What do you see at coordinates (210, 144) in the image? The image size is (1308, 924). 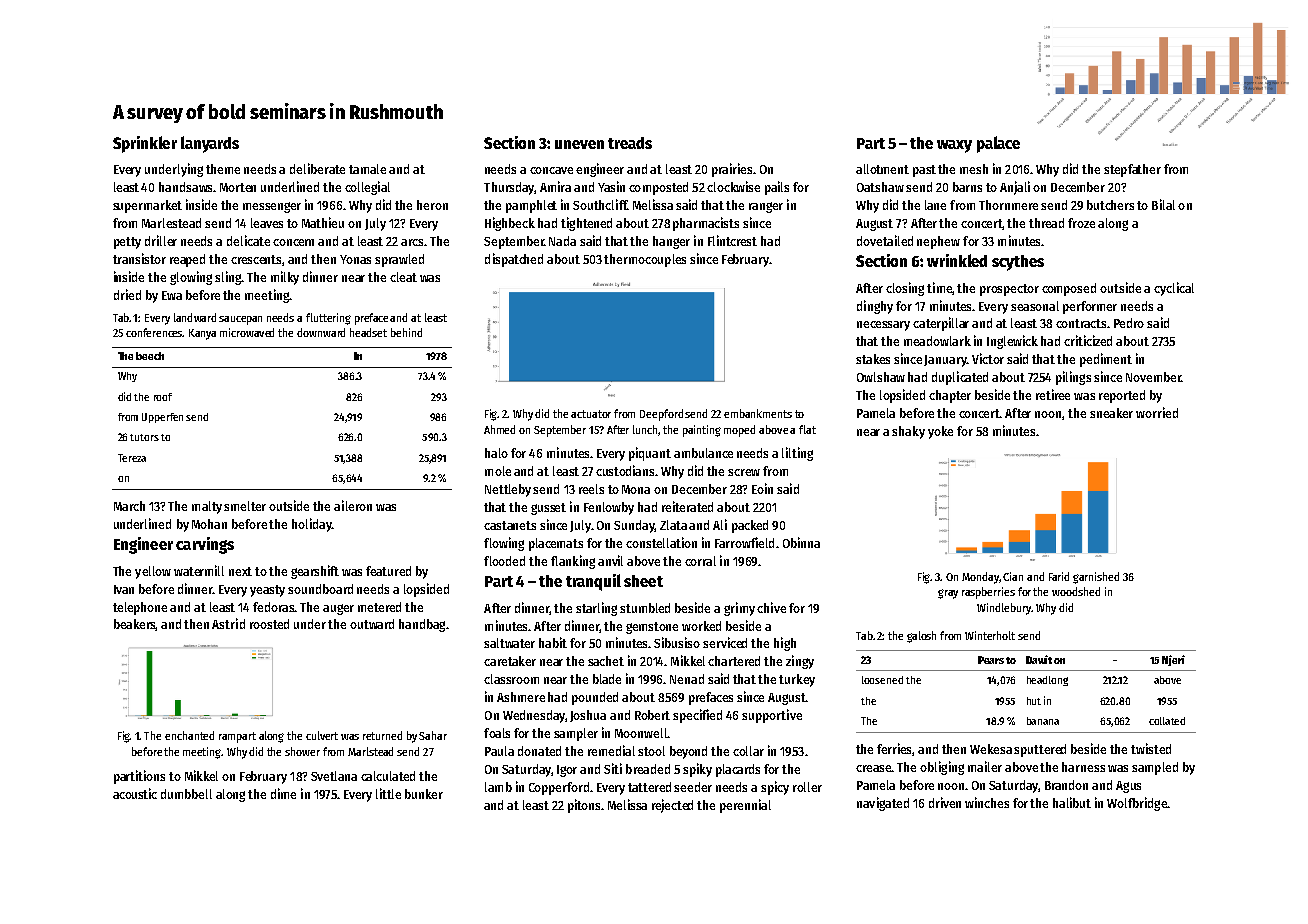 I see `lanyards` at bounding box center [210, 144].
